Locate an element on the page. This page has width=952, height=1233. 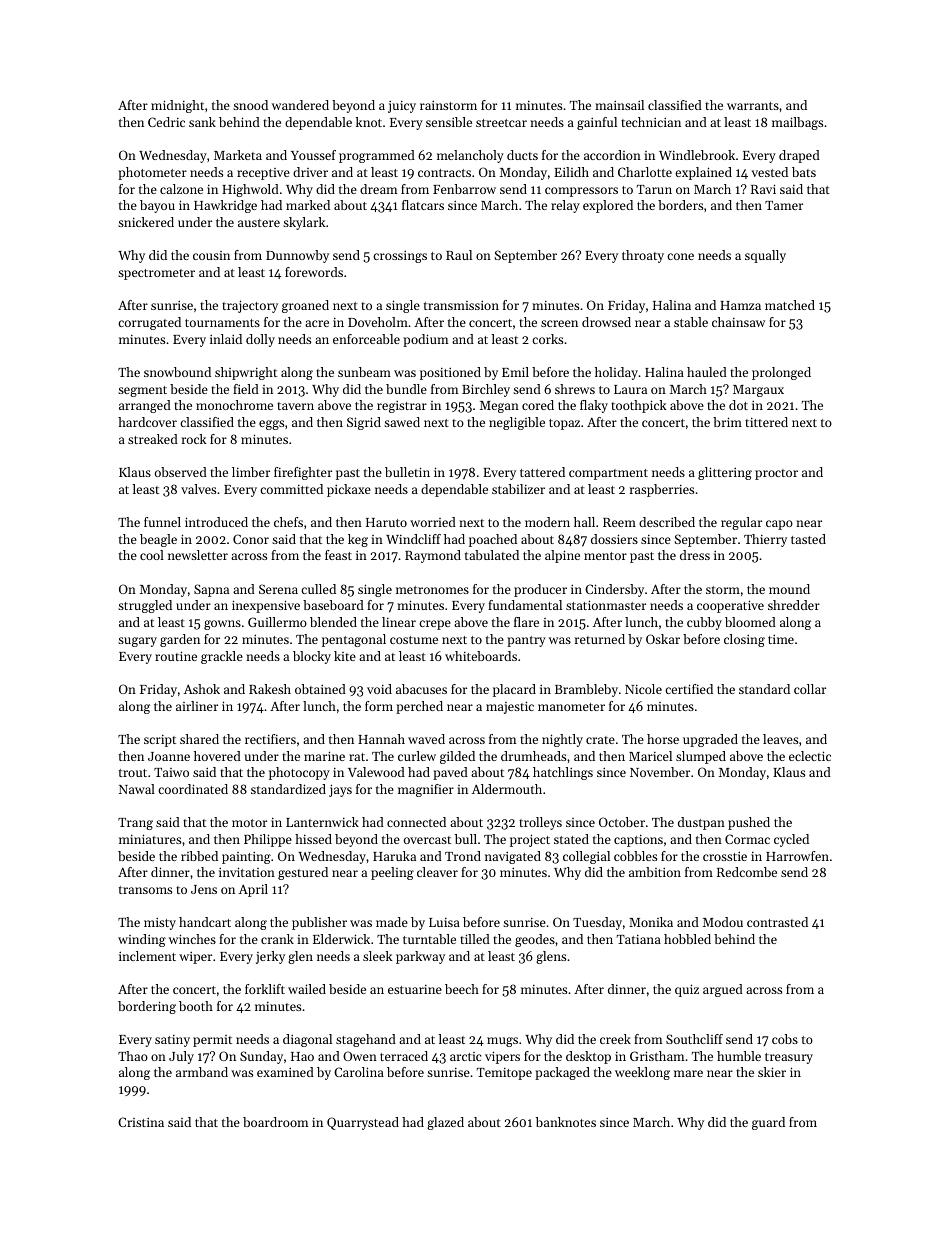
melancholy is located at coordinates (470, 156).
